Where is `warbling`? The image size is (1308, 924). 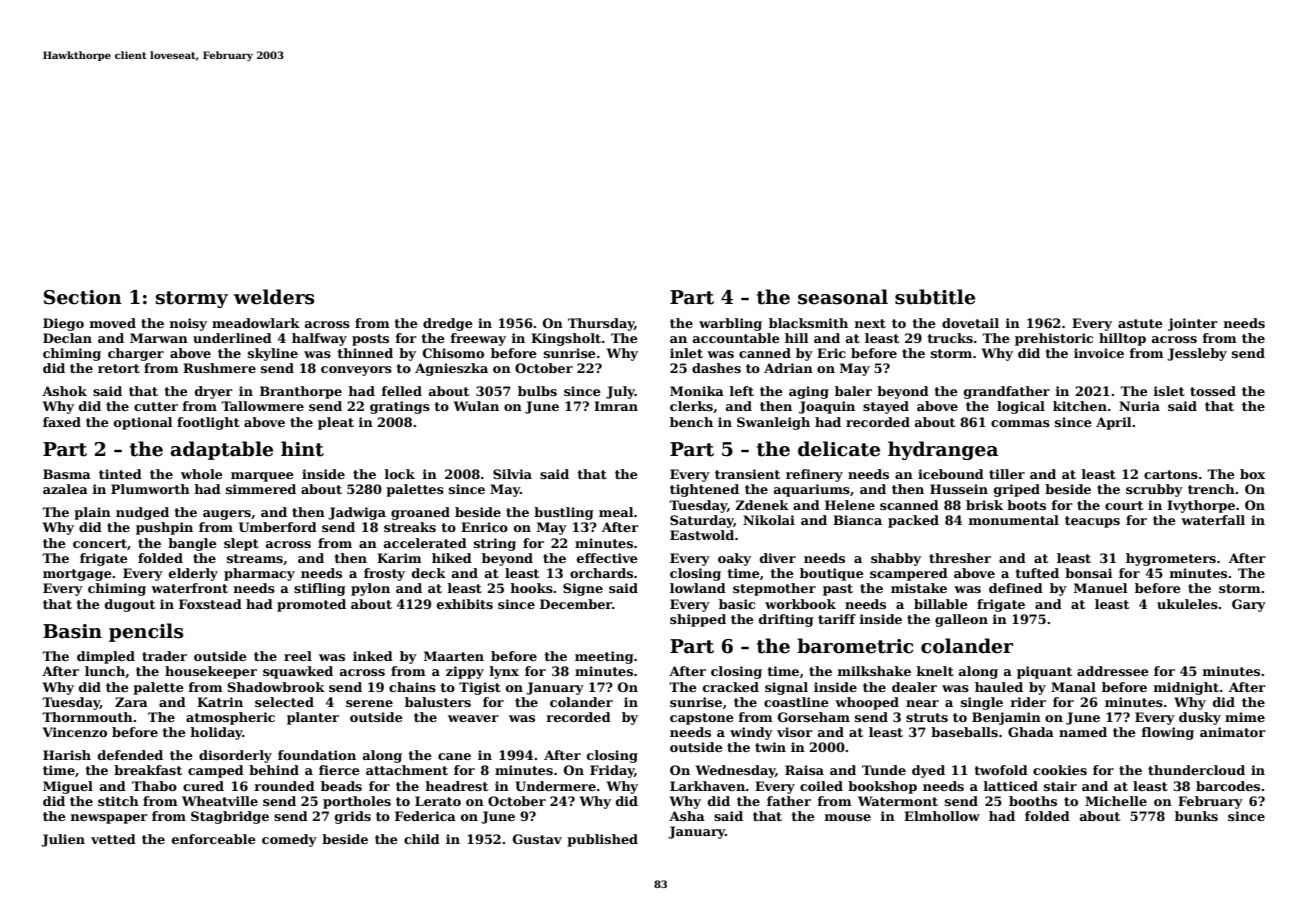 warbling is located at coordinates (730, 324).
